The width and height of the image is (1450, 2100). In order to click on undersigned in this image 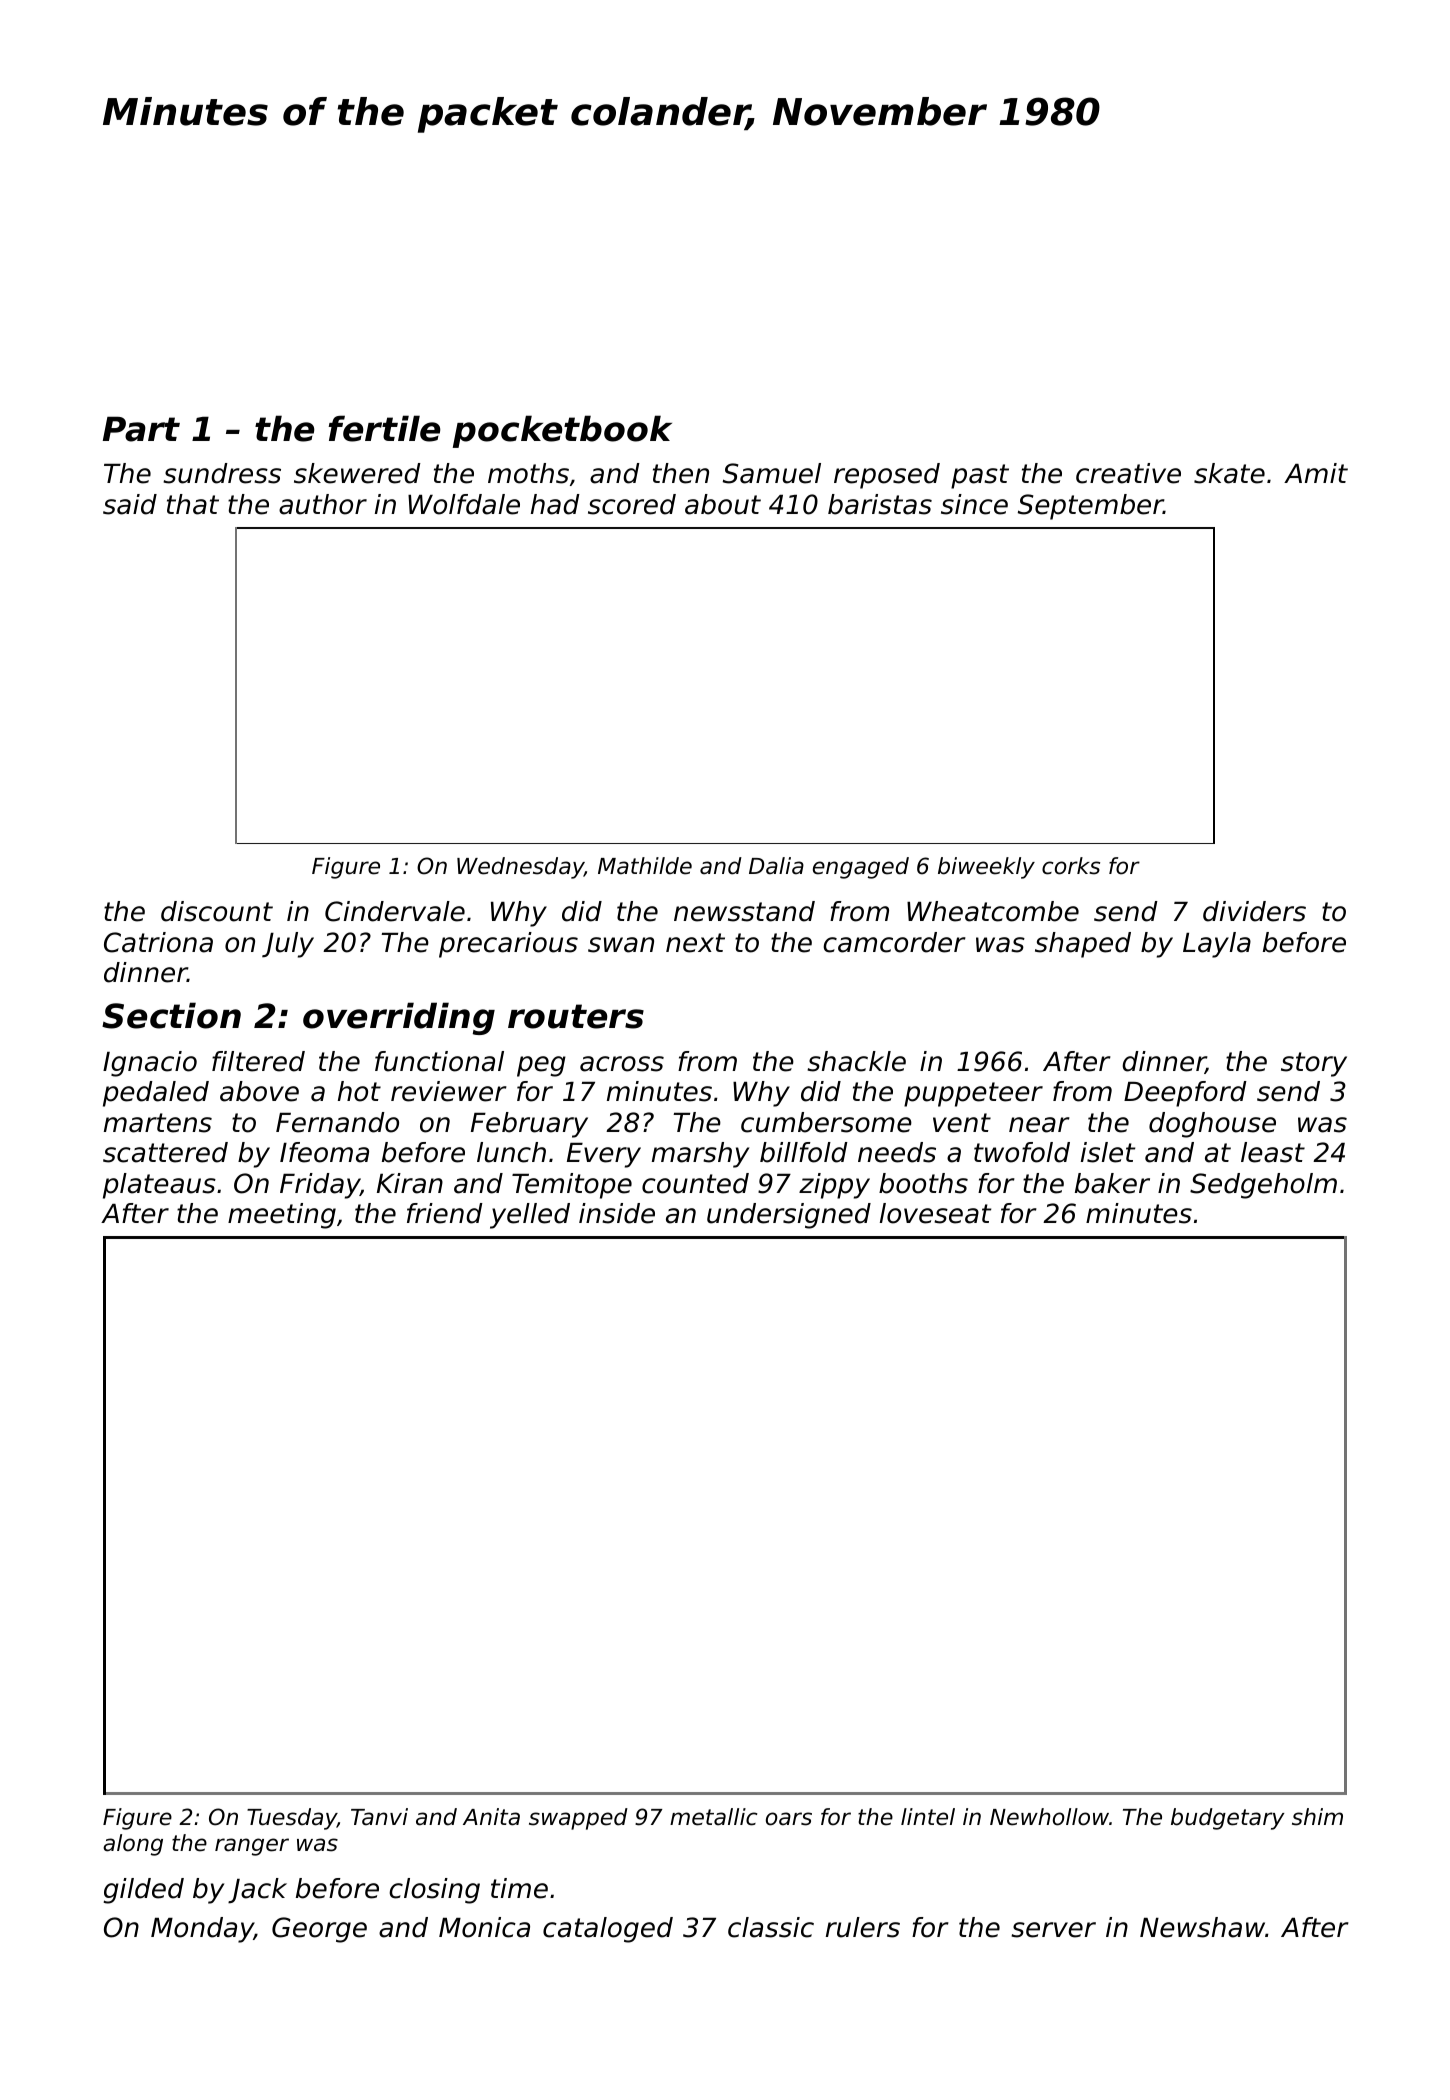, I will do `click(789, 1216)`.
